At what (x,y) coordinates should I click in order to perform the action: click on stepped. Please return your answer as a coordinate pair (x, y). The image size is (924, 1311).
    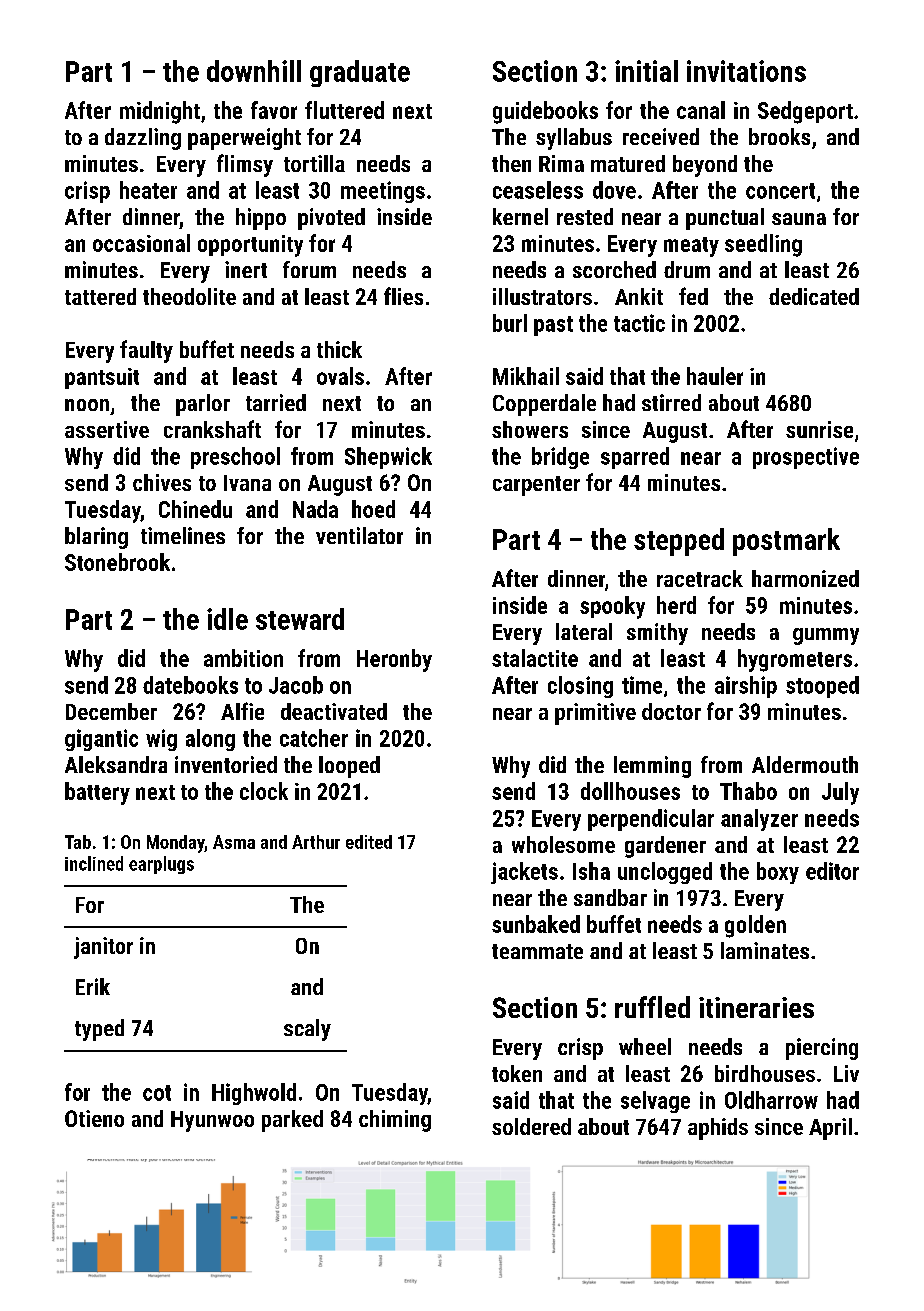
    Looking at the image, I should click on (679, 542).
